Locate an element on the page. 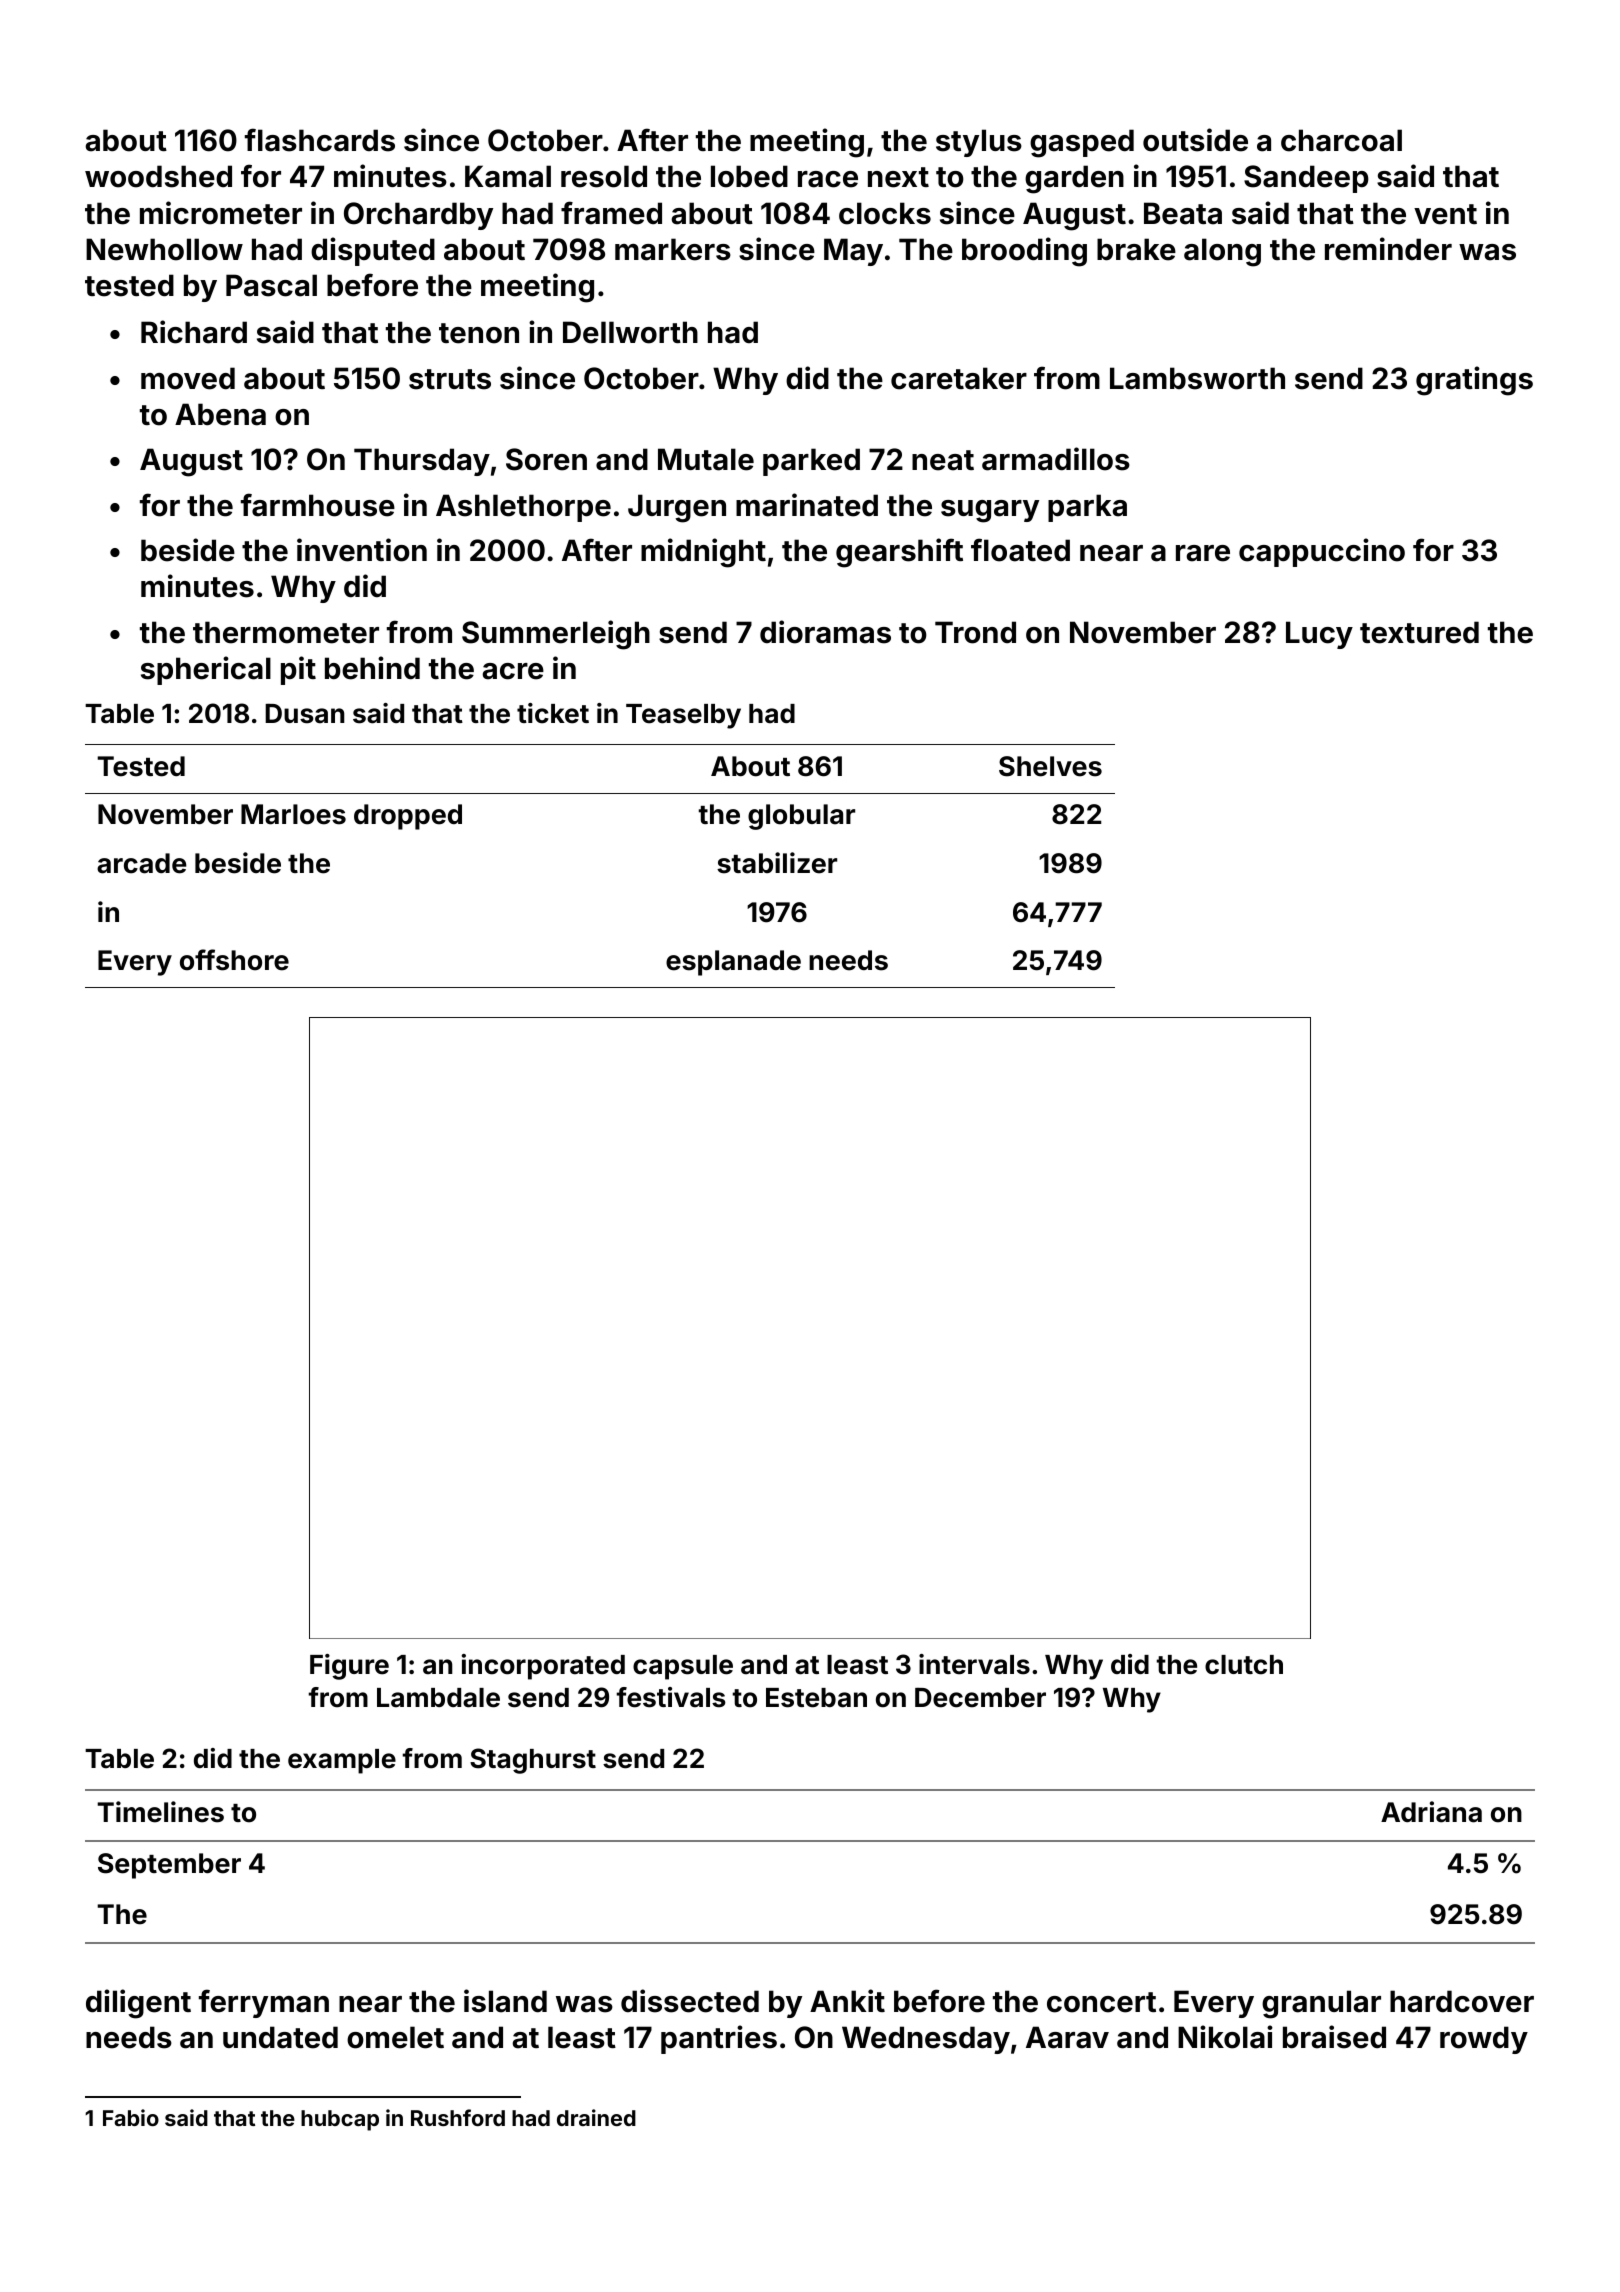  reminder is located at coordinates (1388, 249).
